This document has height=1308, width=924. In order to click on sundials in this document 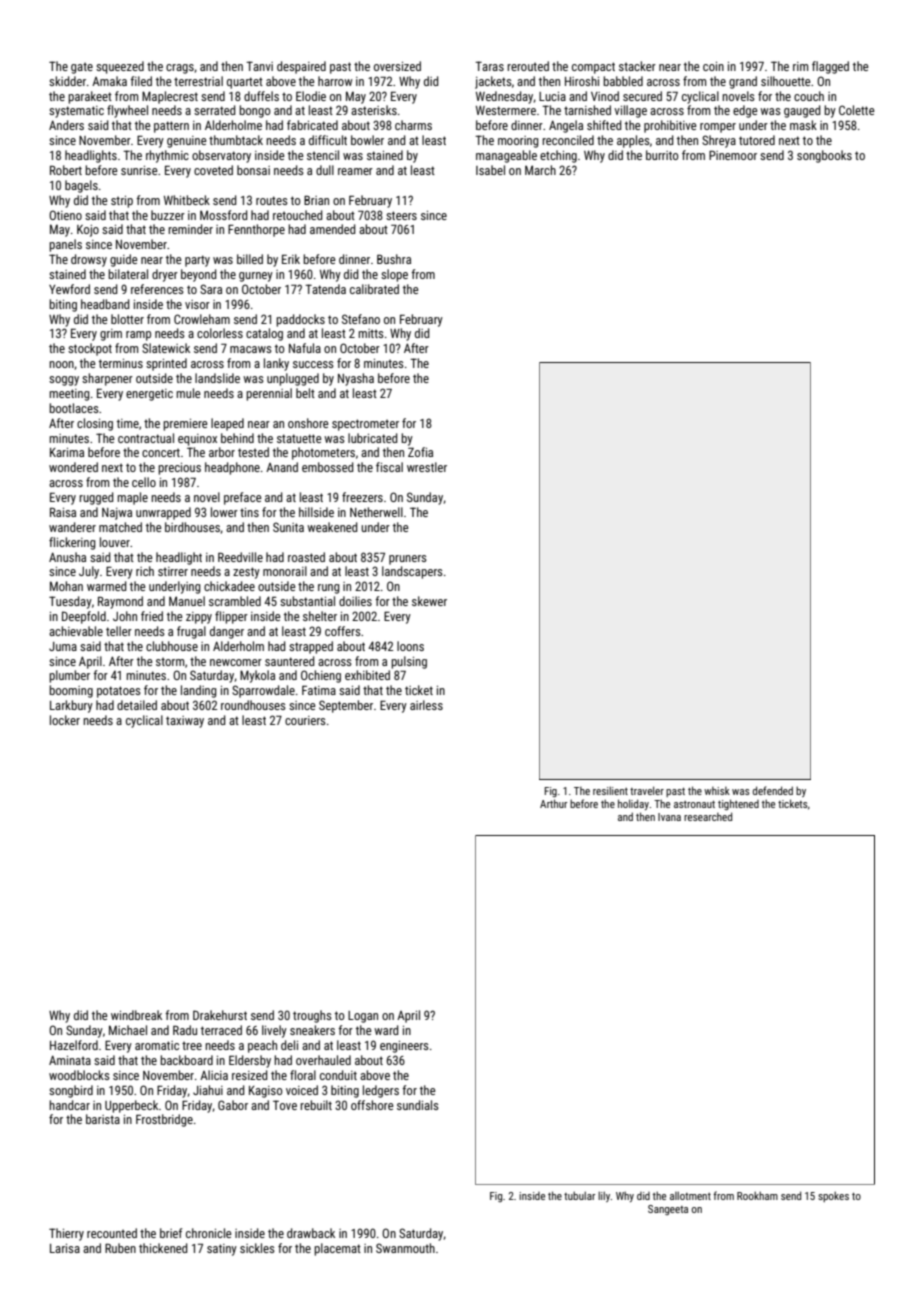, I will do `click(418, 1105)`.
